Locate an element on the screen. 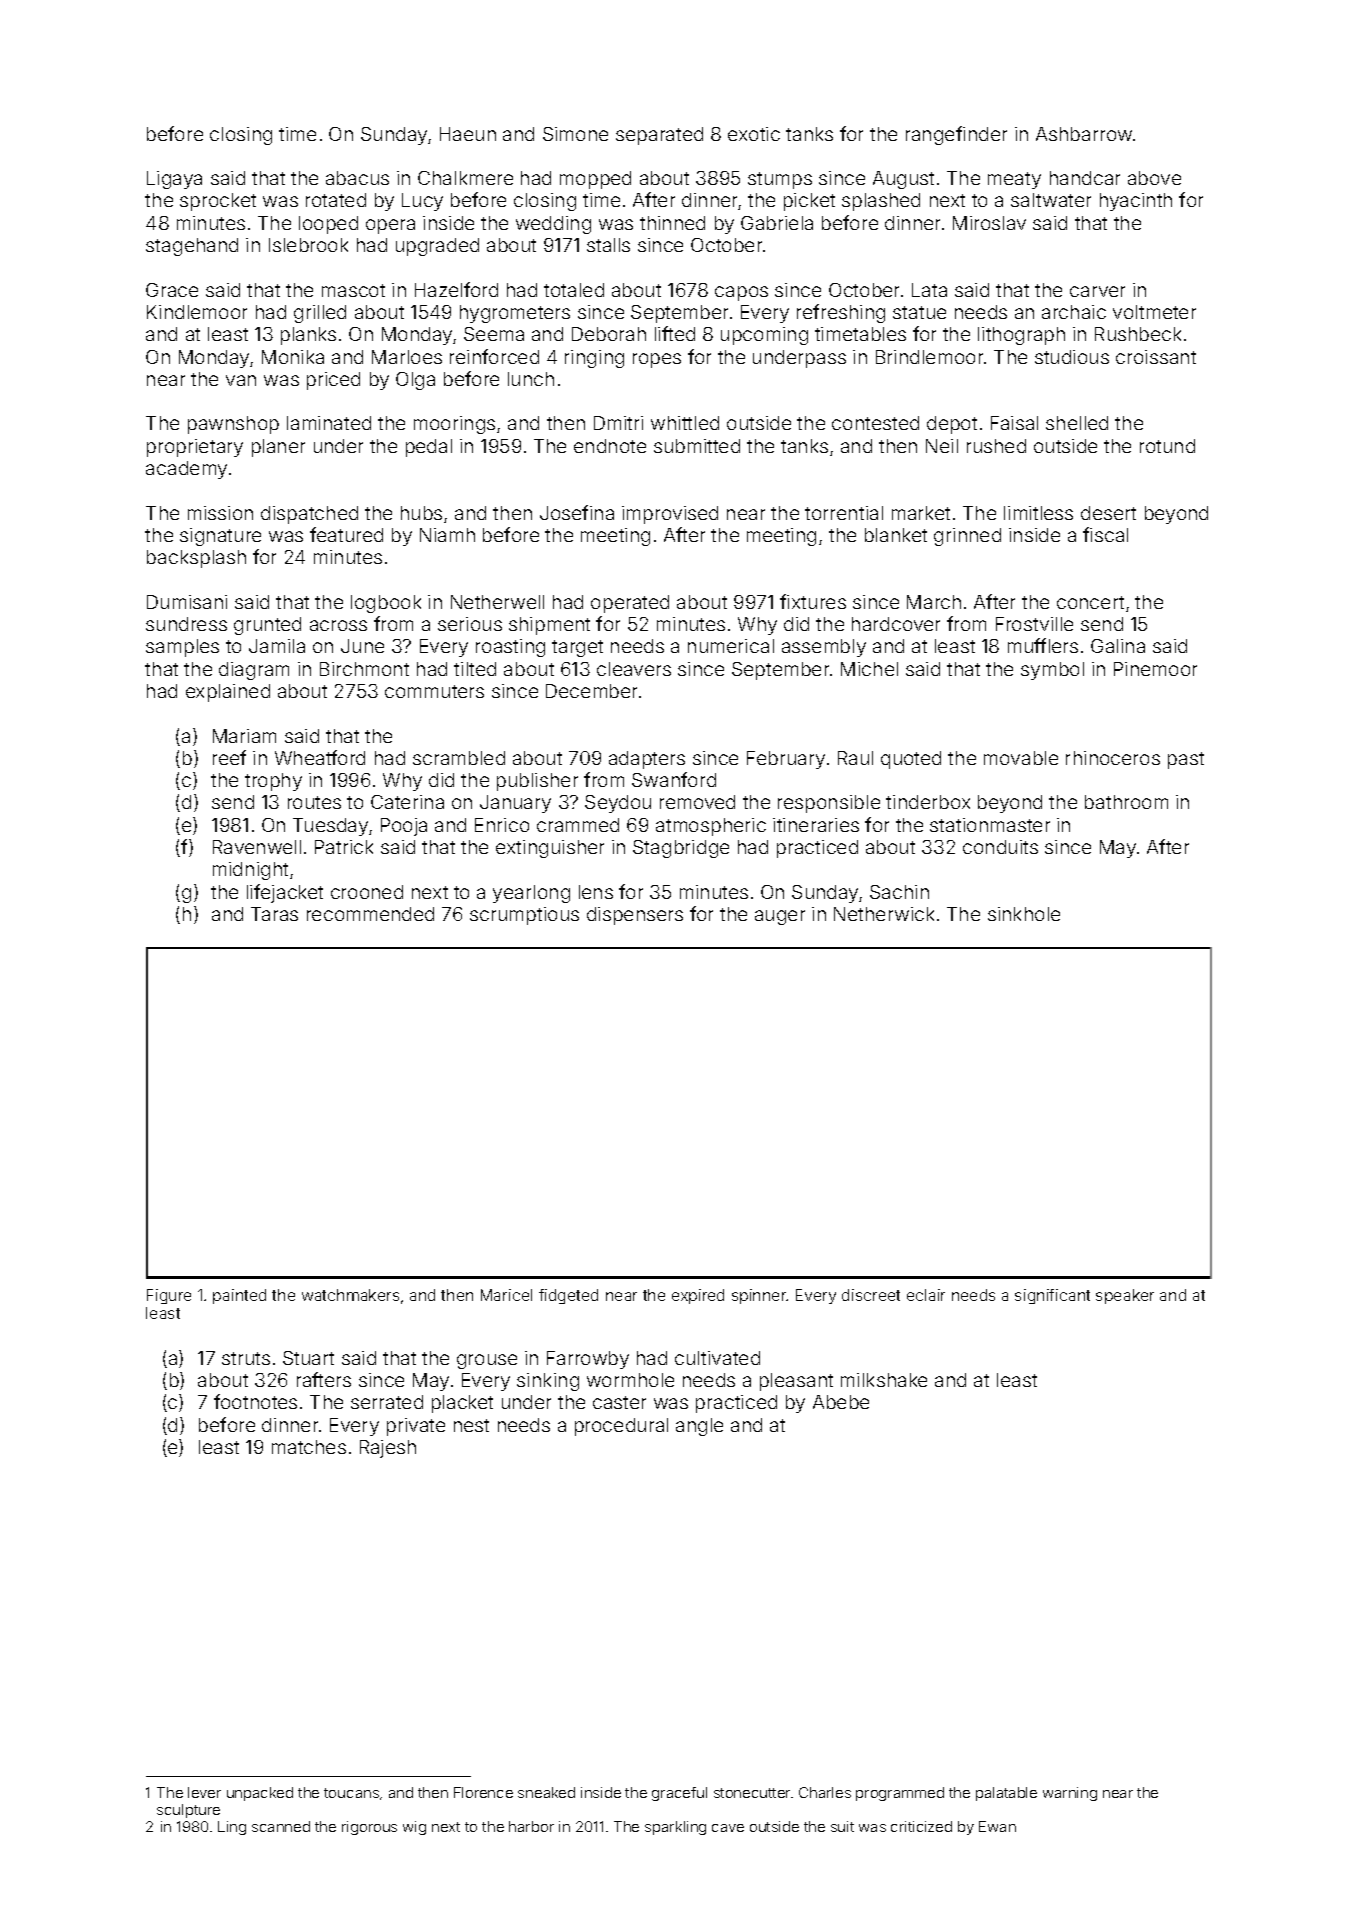  stonecutter is located at coordinates (752, 1793).
